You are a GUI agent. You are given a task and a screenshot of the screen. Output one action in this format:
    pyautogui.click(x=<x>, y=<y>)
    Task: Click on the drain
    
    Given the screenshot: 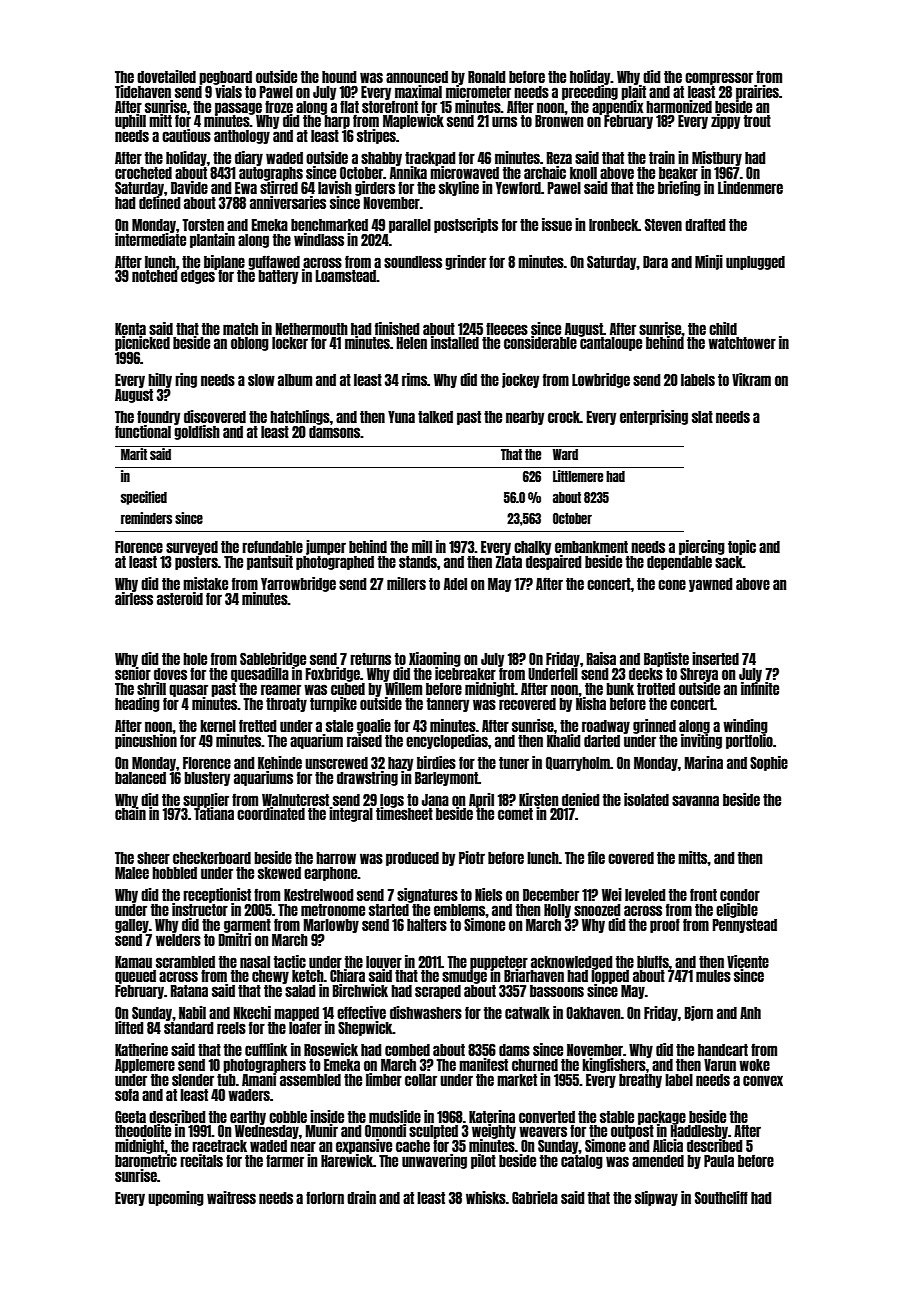 What is the action you would take?
    pyautogui.click(x=361, y=1197)
